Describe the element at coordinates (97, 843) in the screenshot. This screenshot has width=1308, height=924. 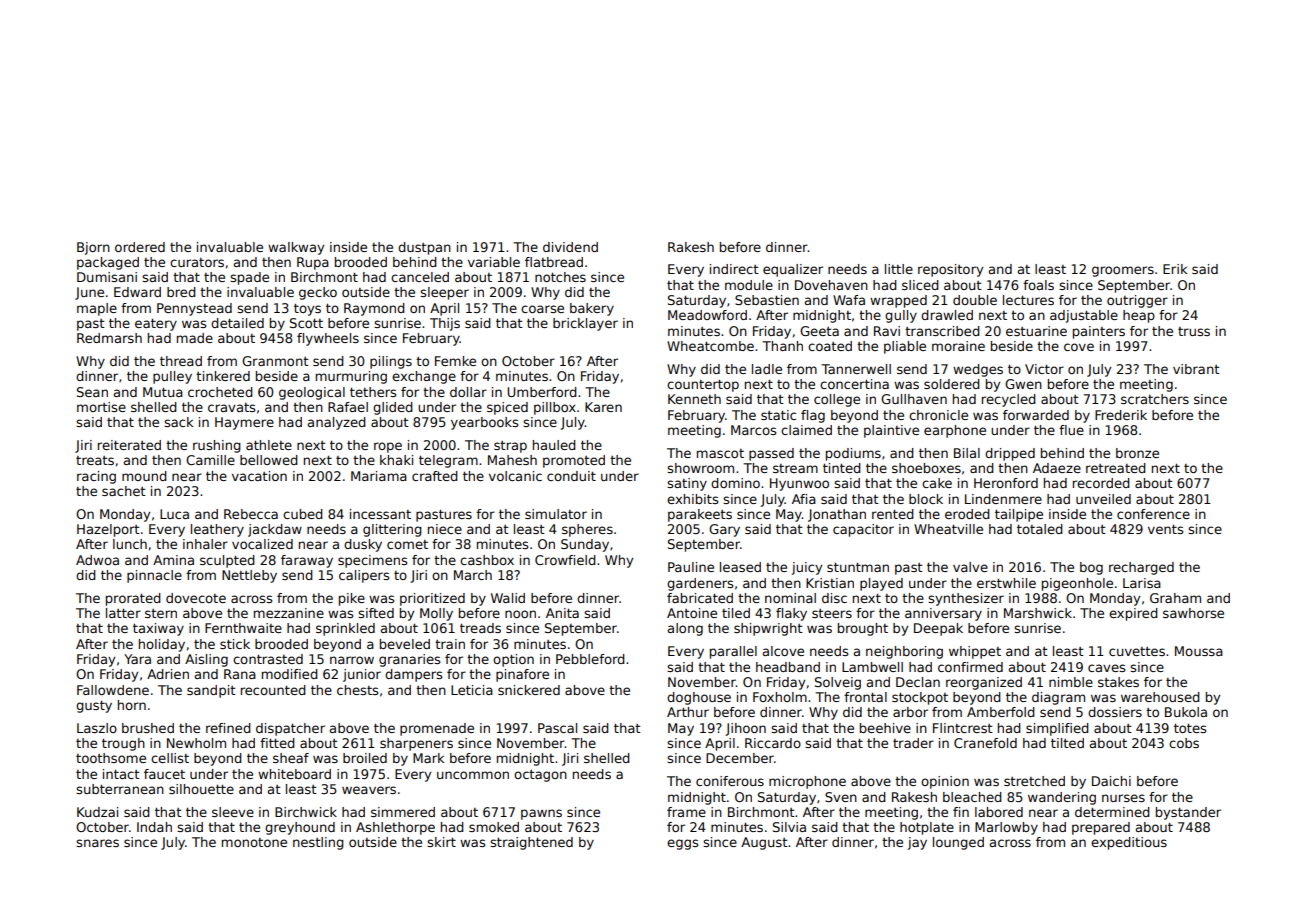
I see `snares` at that location.
